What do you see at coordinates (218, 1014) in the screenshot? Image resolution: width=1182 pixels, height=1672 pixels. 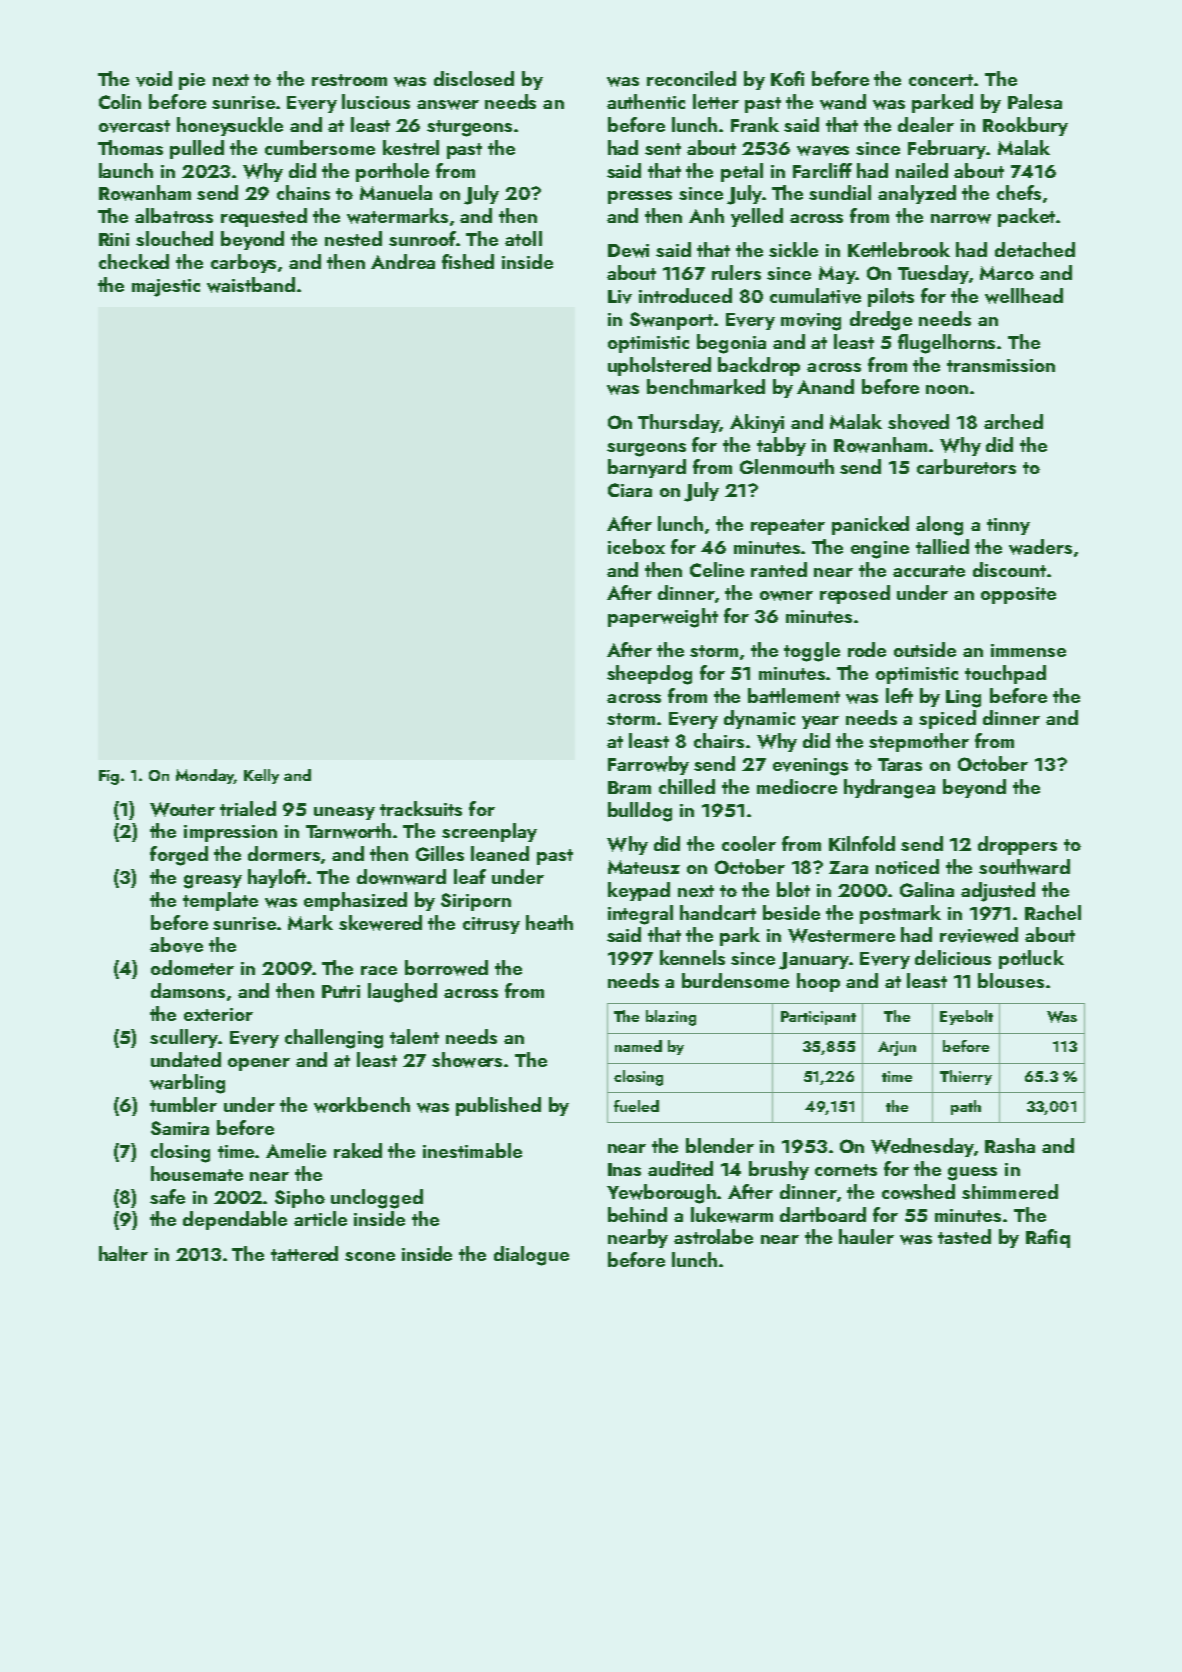 I see `exterior` at bounding box center [218, 1014].
